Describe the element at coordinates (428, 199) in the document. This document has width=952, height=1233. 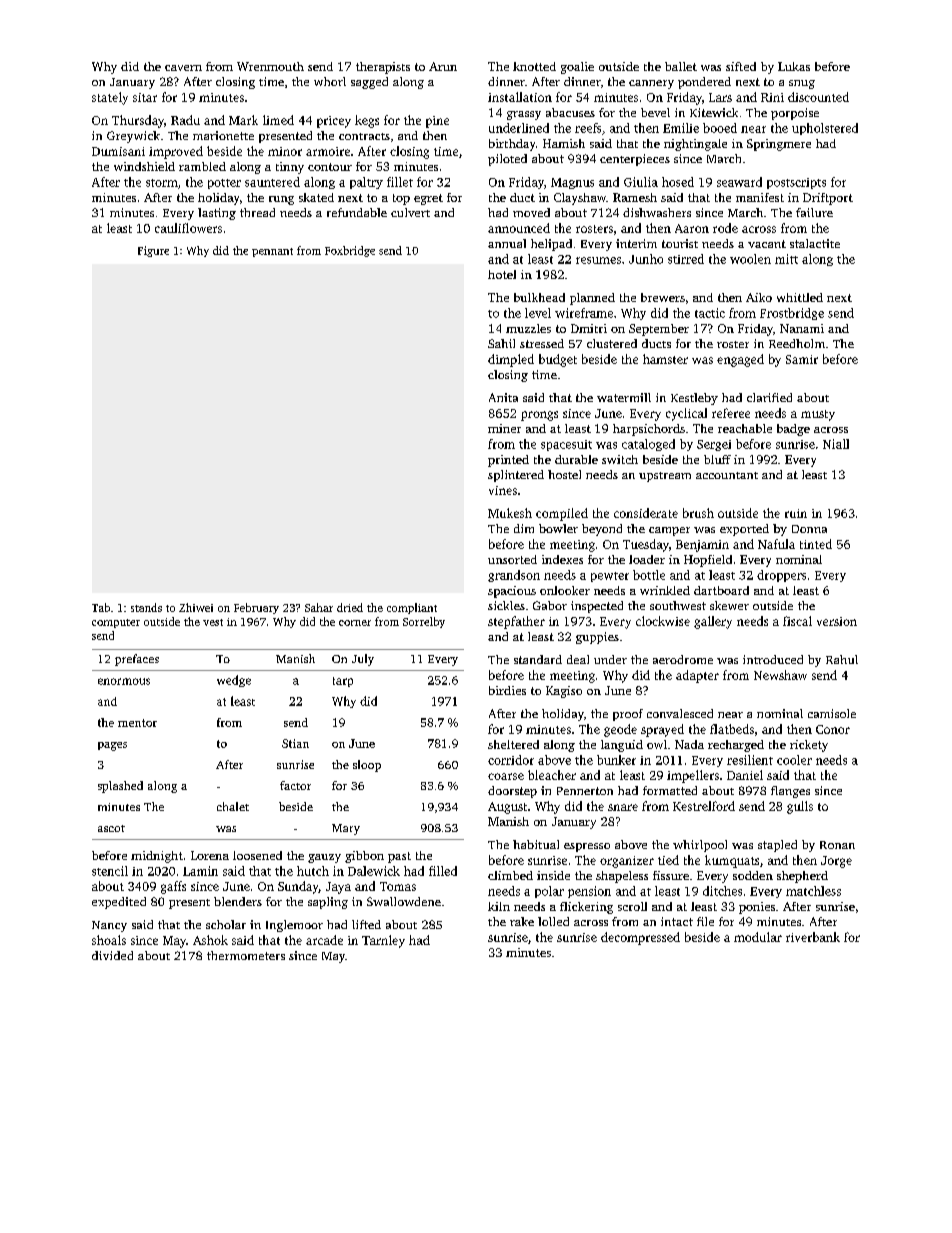
I see `egret` at that location.
